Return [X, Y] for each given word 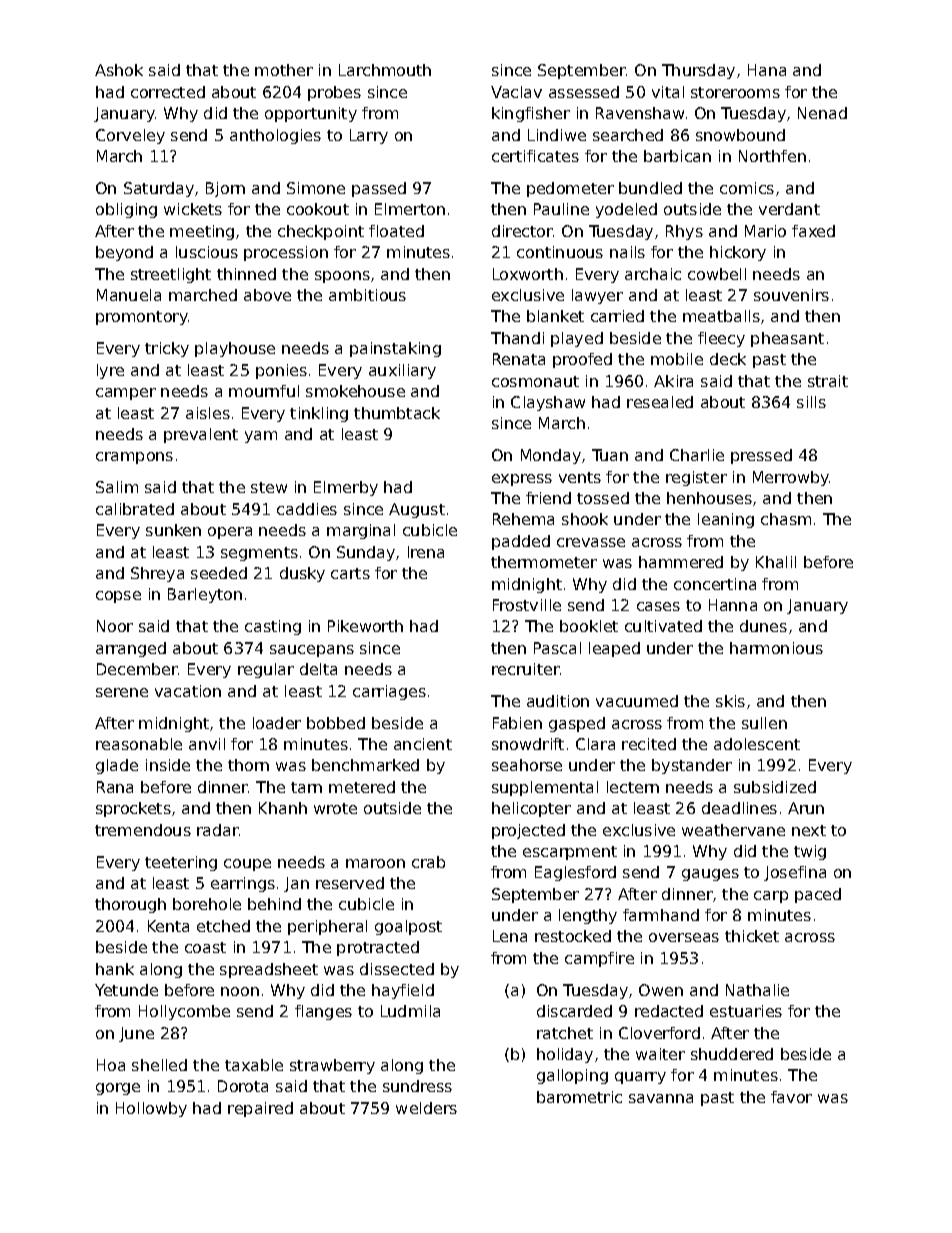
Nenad [822, 113]
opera [230, 533]
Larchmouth [385, 70]
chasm [786, 519]
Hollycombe [184, 1012]
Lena [510, 936]
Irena [426, 552]
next [809, 830]
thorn [248, 765]
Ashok [119, 70]
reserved [350, 883]
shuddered [732, 1054]
